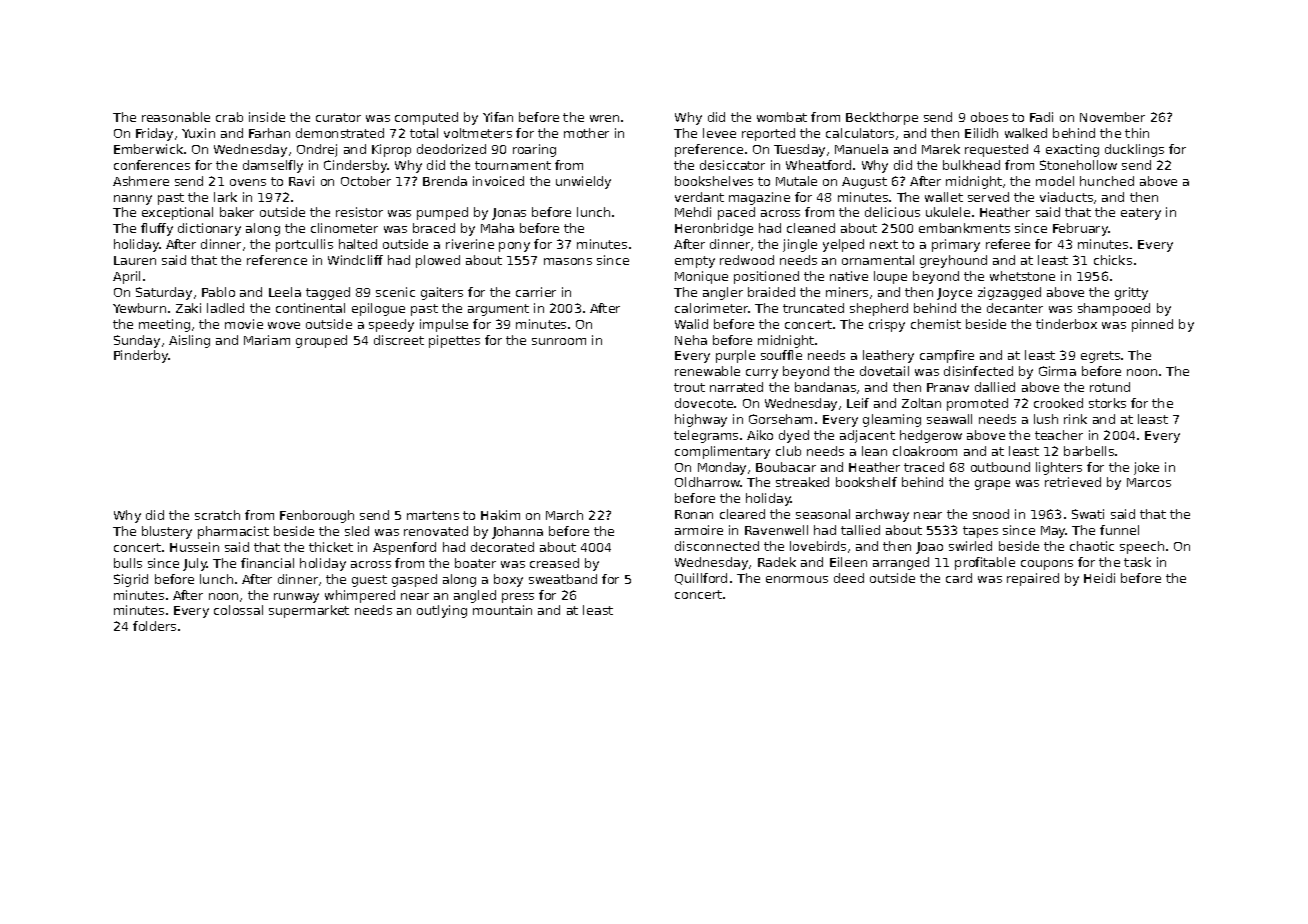 The image size is (1308, 924). Describe the element at coordinates (304, 245) in the screenshot. I see `portcullis` at that location.
